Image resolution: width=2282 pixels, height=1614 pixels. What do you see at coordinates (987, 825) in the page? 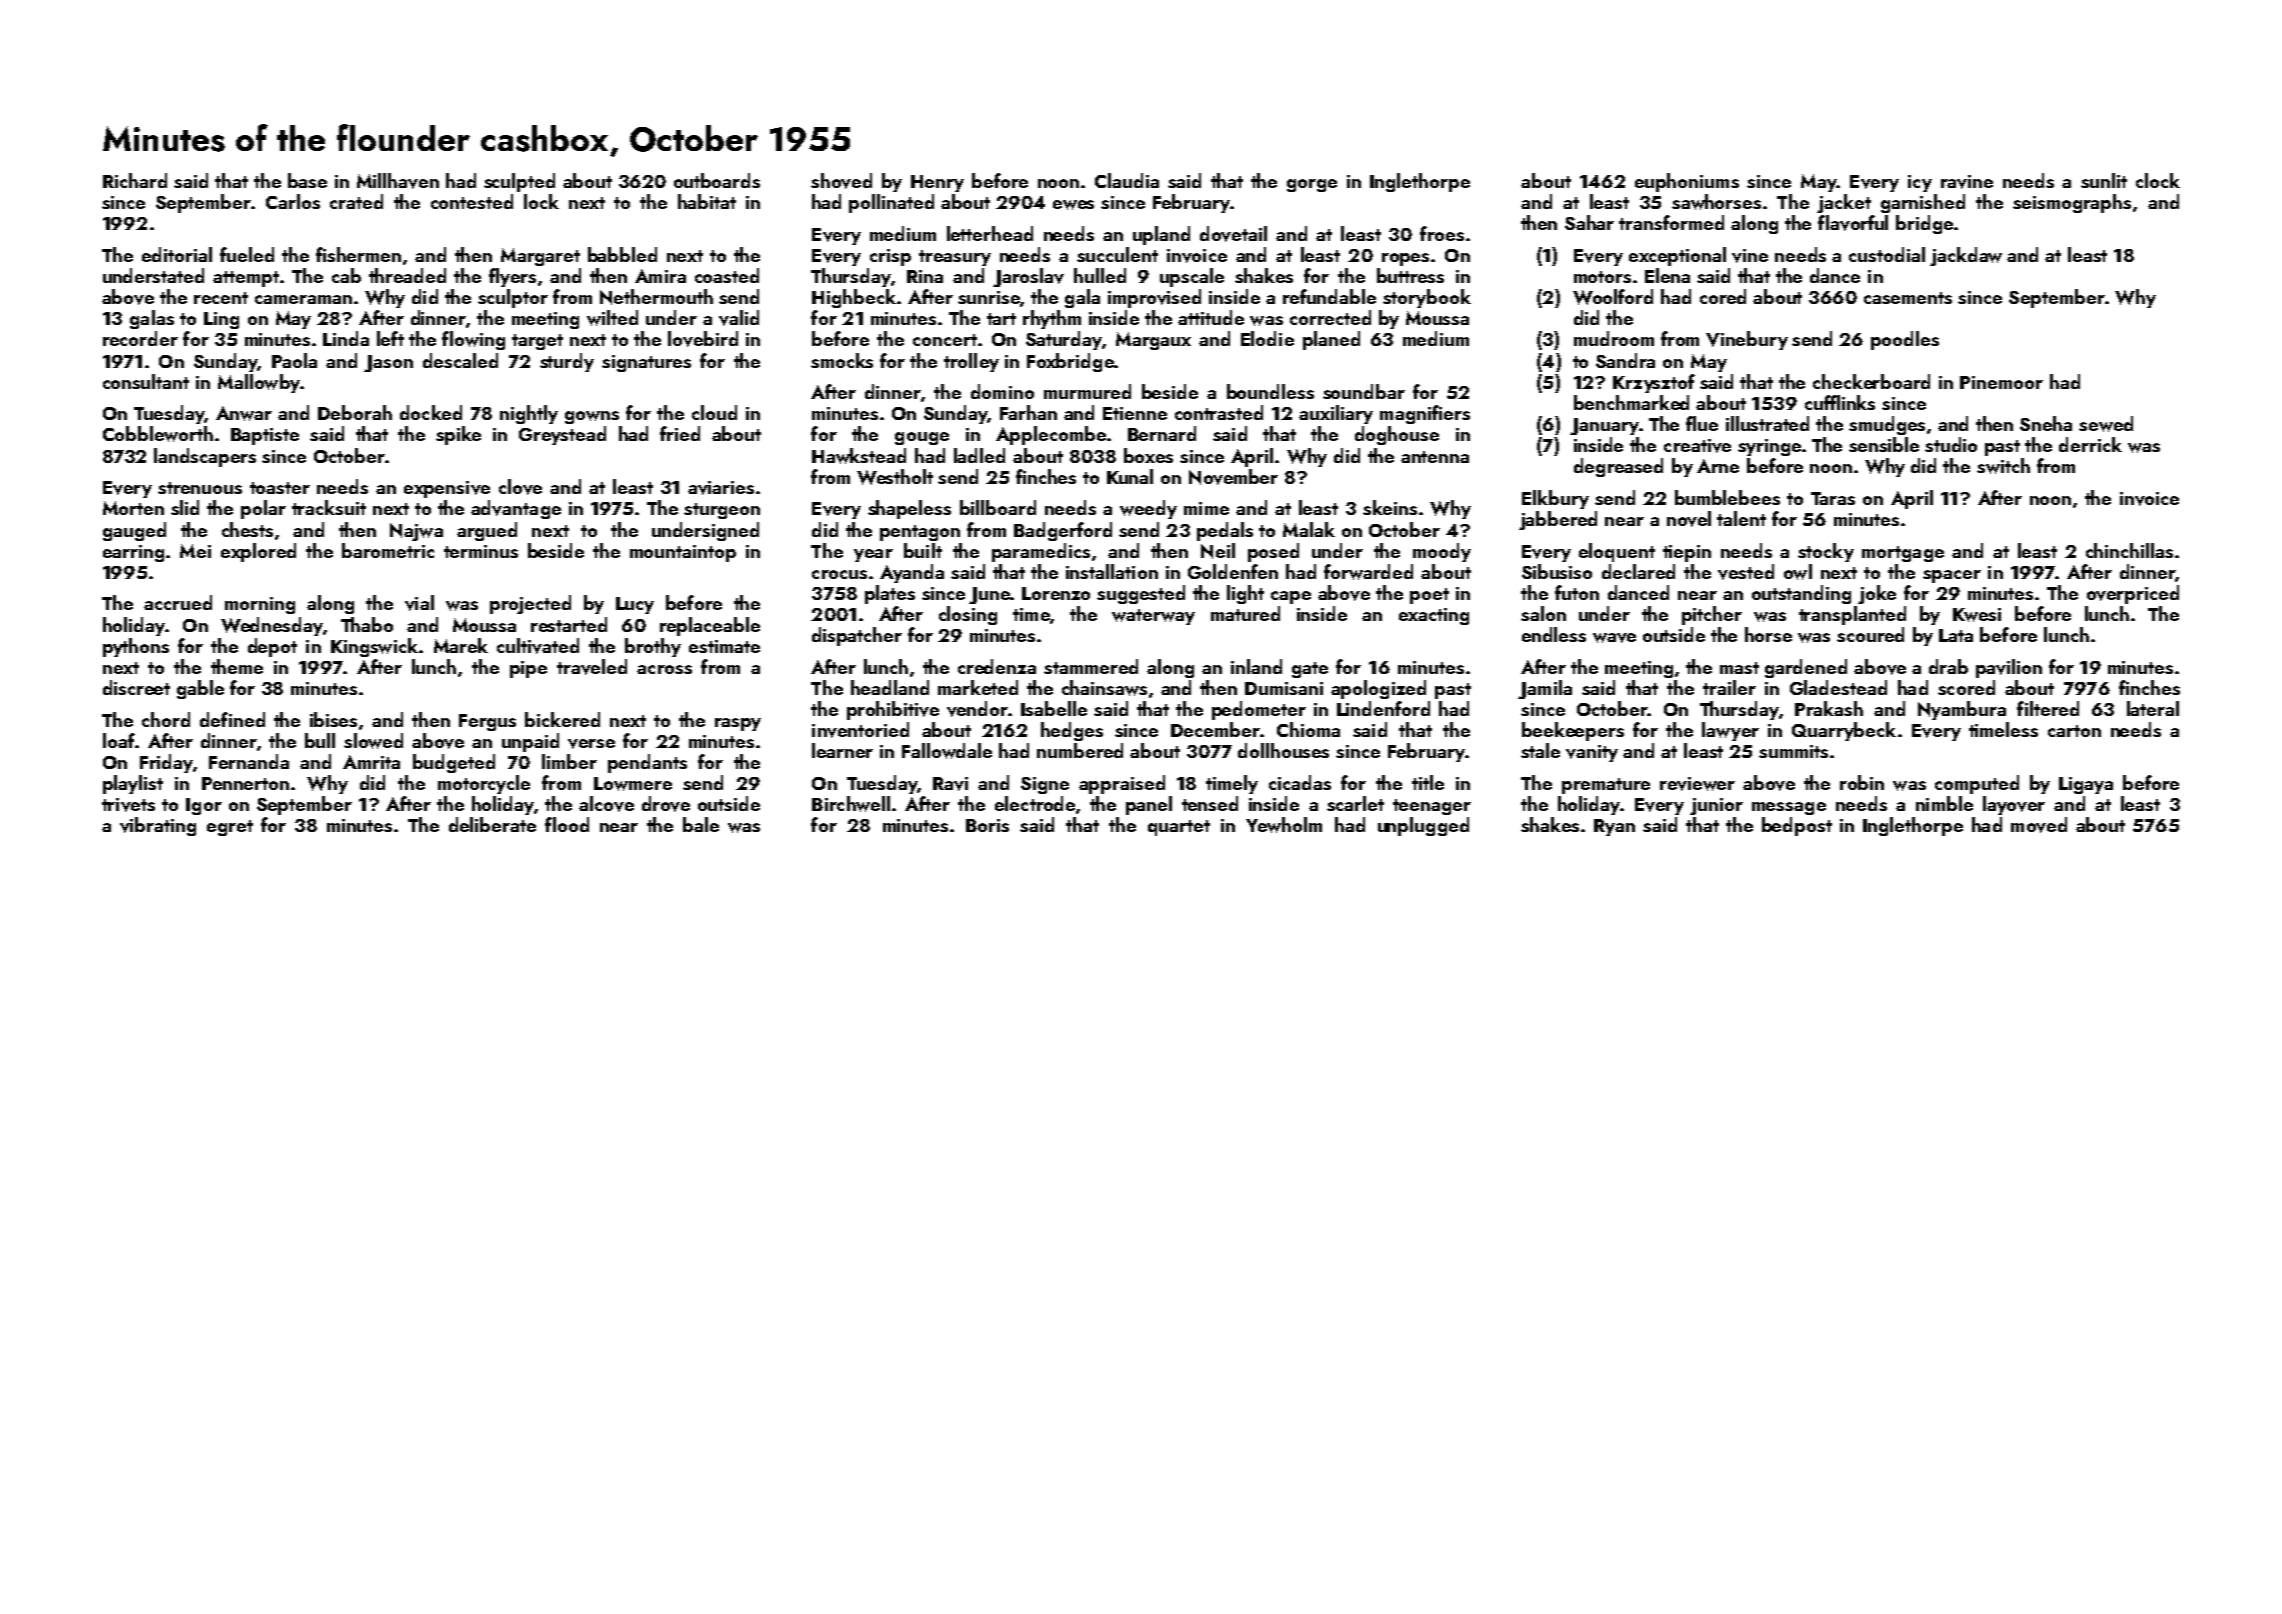
I see `Boris` at bounding box center [987, 825].
